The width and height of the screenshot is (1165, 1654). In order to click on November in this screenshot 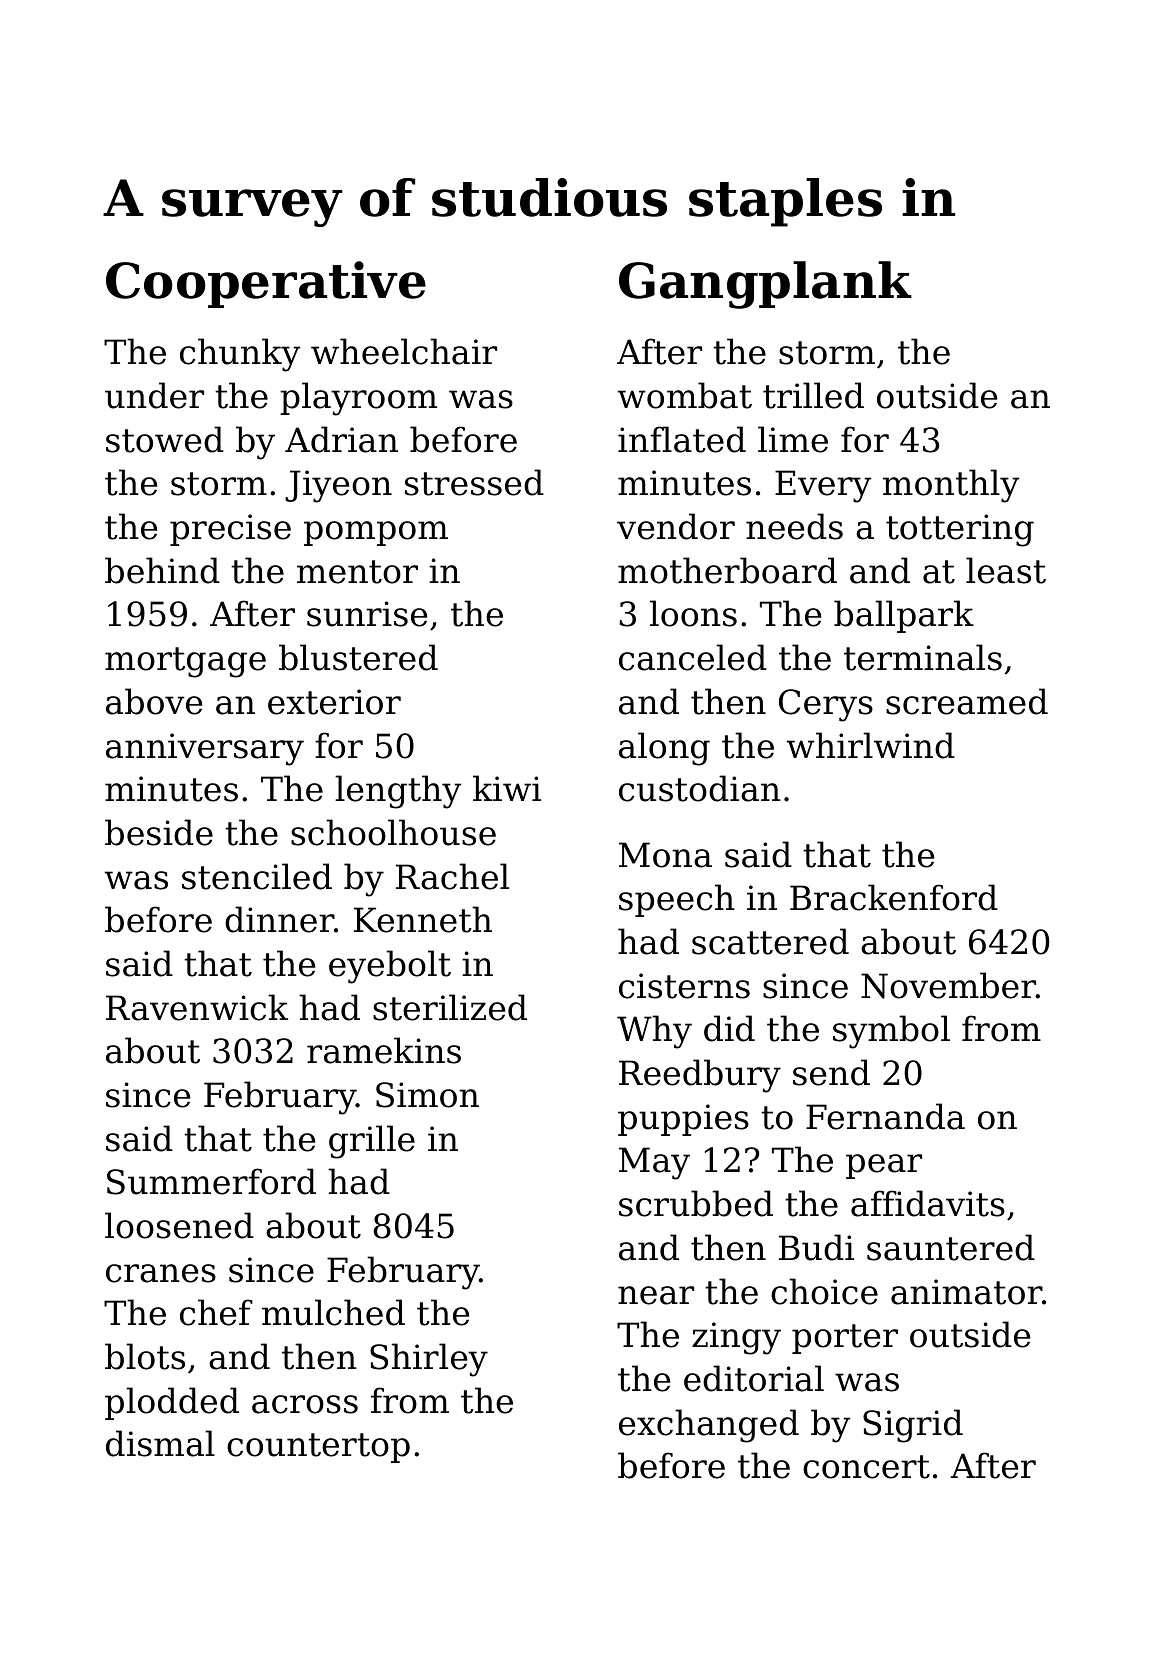, I will do `click(948, 985)`.
